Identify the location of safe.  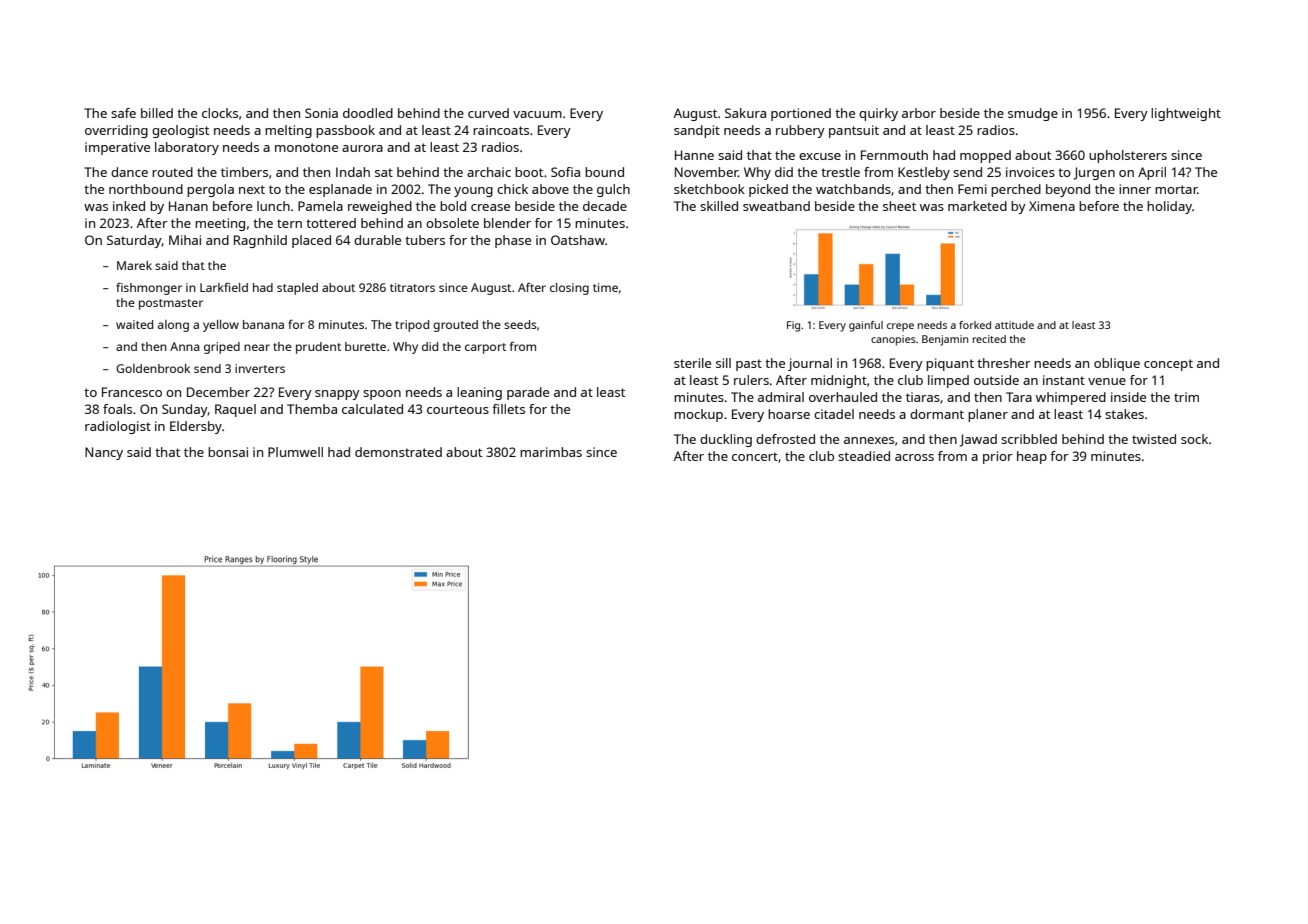
(123, 113).
